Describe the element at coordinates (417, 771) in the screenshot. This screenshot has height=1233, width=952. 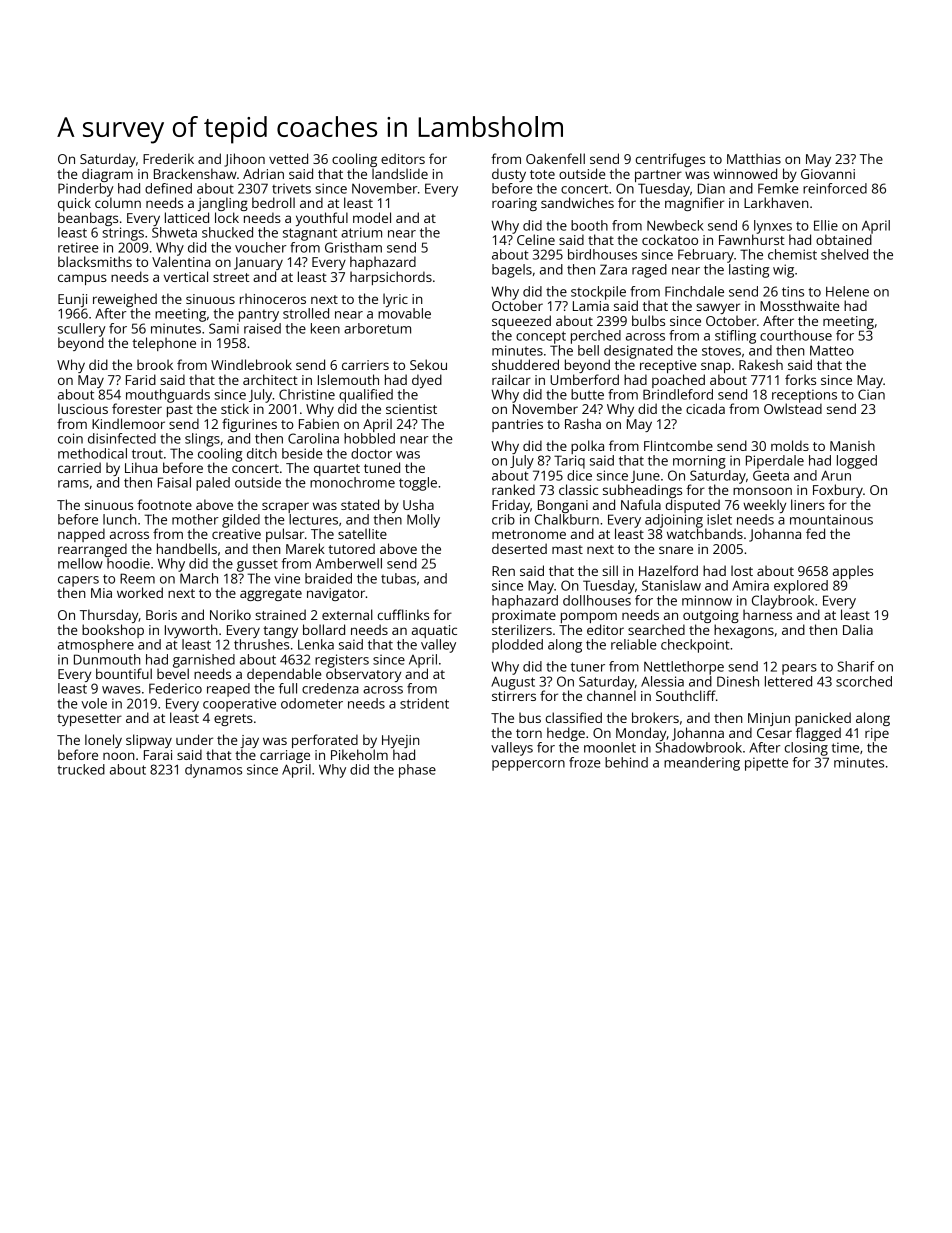
I see `phase` at that location.
